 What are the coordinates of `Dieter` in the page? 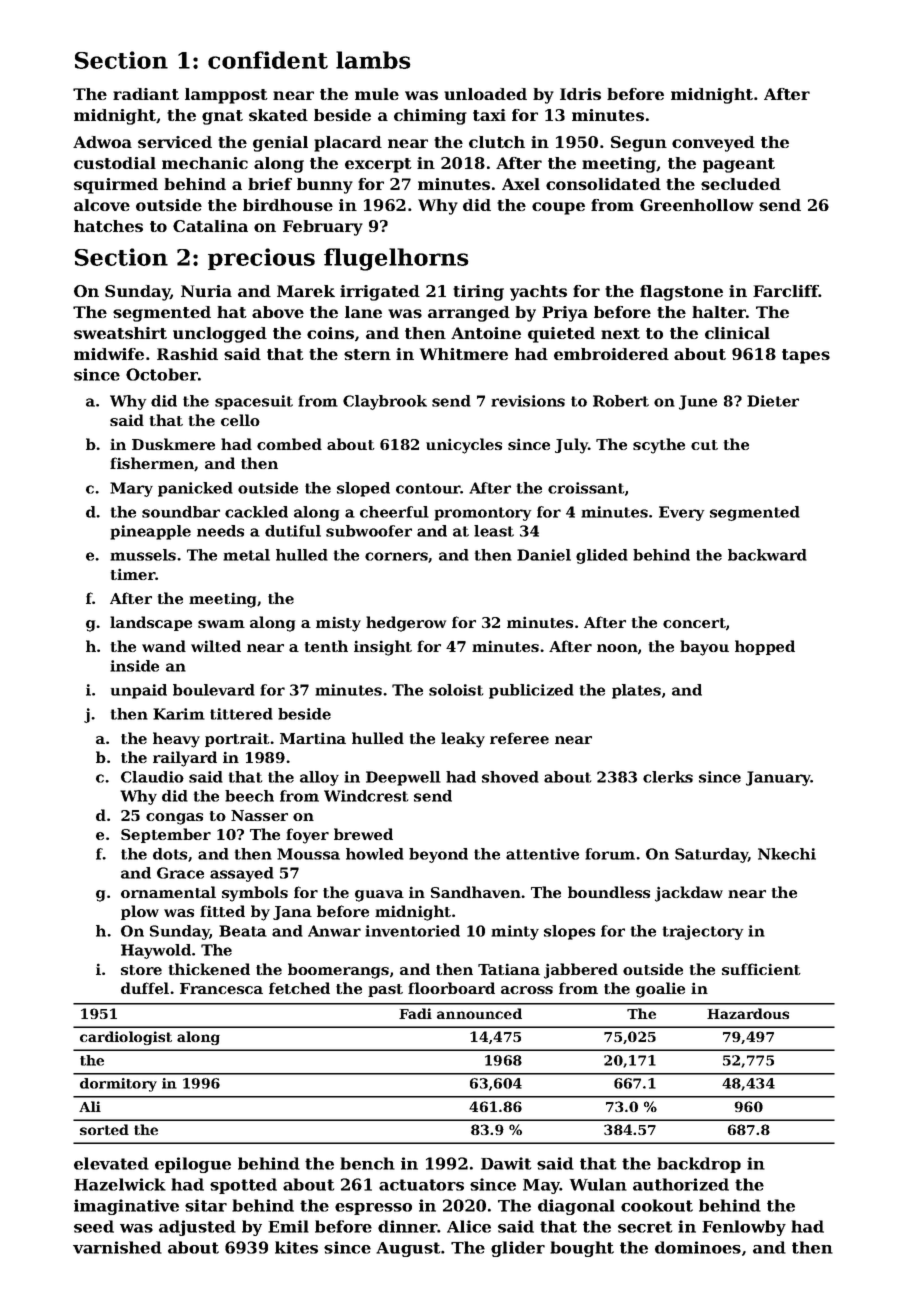 It's located at (773, 401).
